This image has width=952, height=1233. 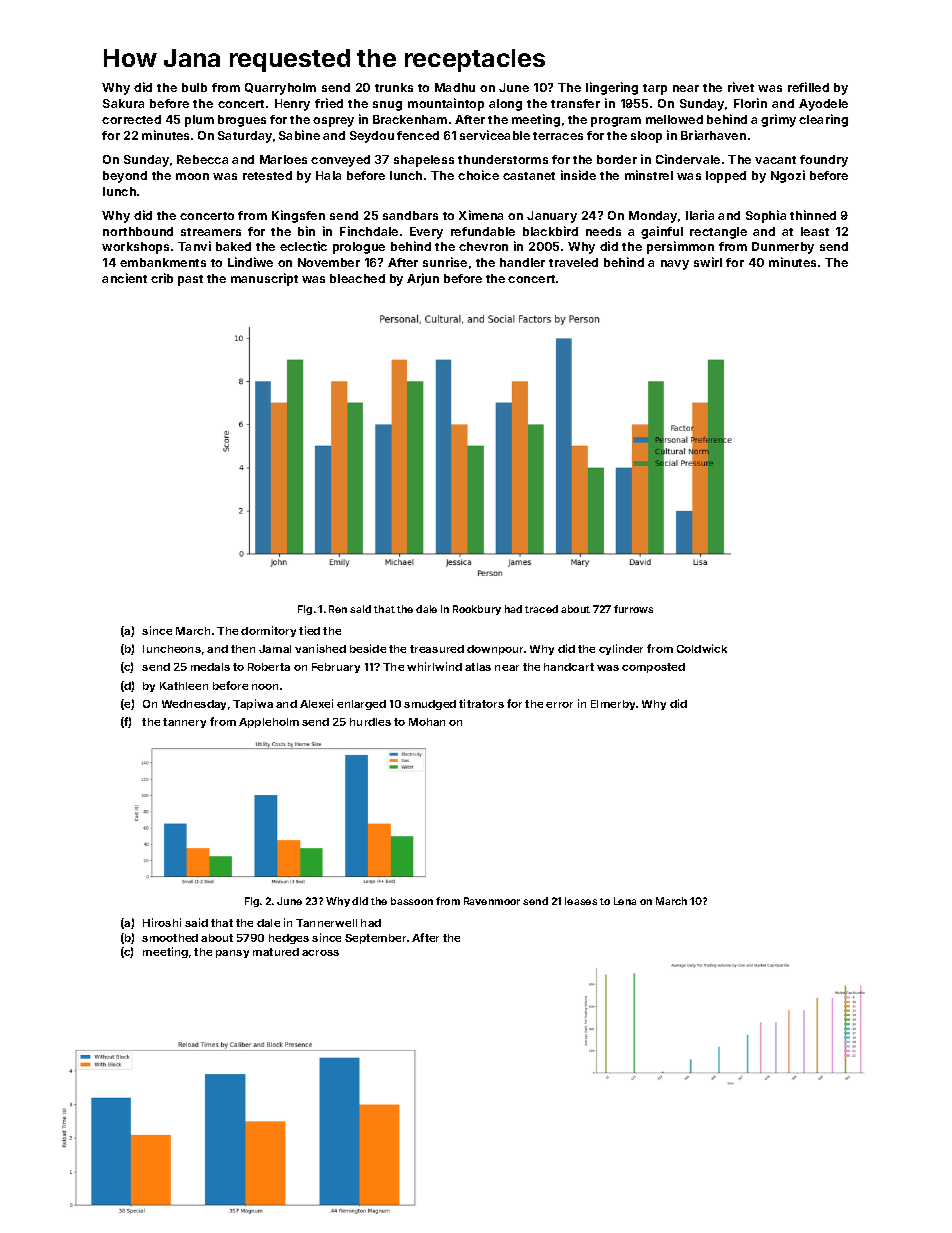 I want to click on traced, so click(x=541, y=609).
